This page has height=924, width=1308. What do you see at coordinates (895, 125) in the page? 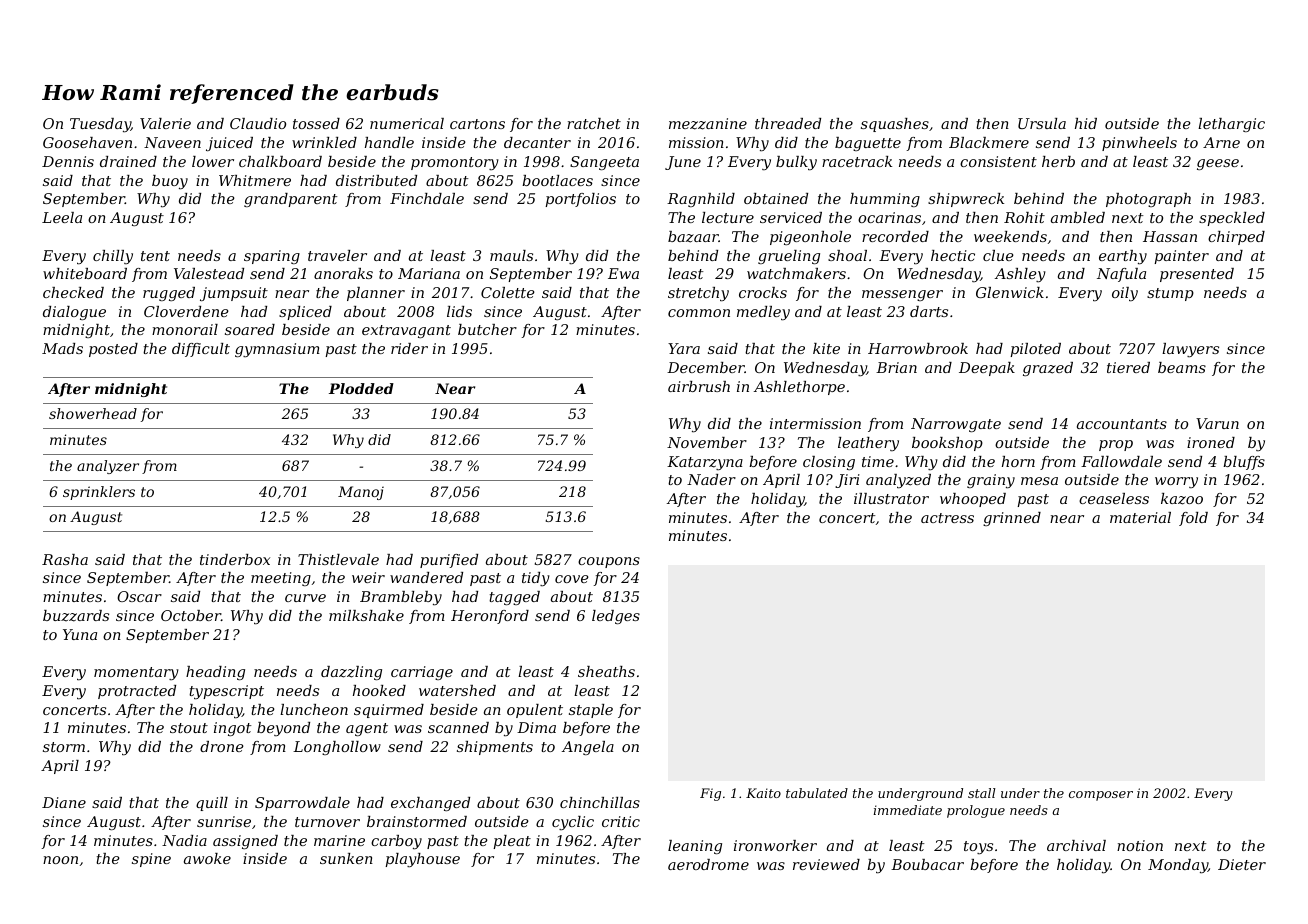
I see `squashes` at bounding box center [895, 125].
